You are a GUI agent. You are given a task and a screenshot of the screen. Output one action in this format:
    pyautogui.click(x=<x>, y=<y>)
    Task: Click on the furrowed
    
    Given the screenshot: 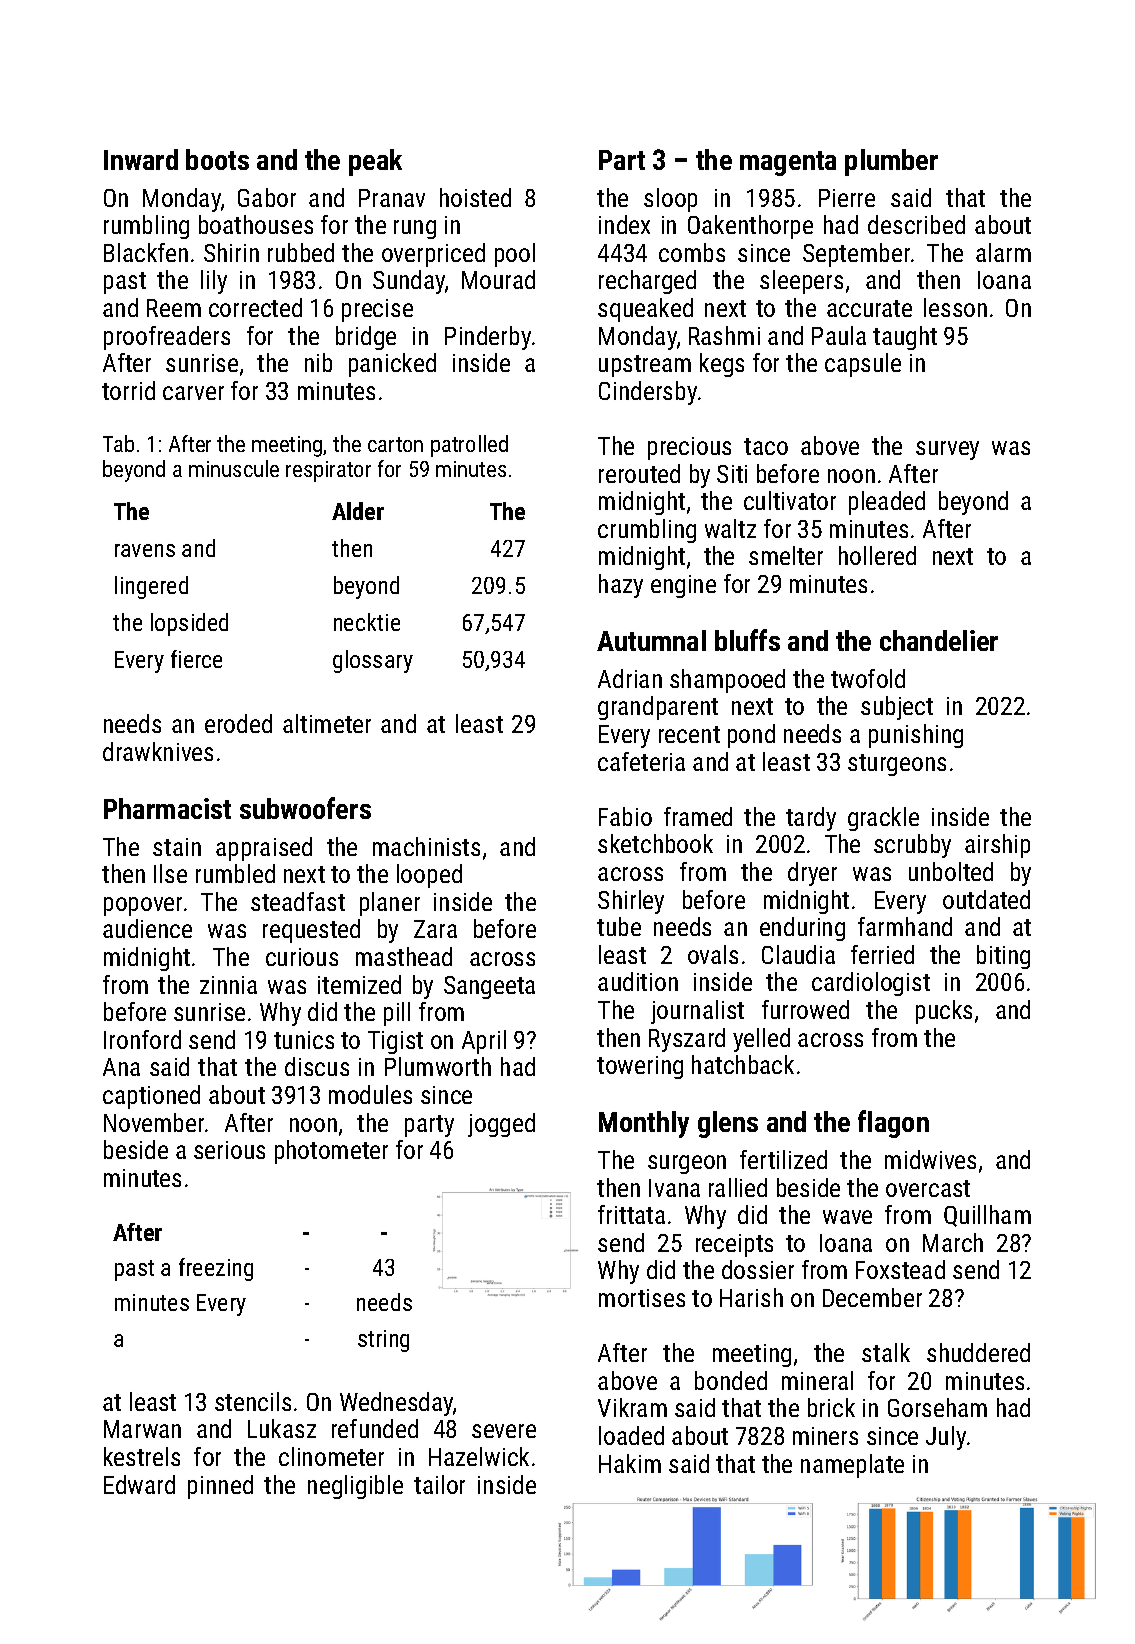 What is the action you would take?
    pyautogui.click(x=805, y=1009)
